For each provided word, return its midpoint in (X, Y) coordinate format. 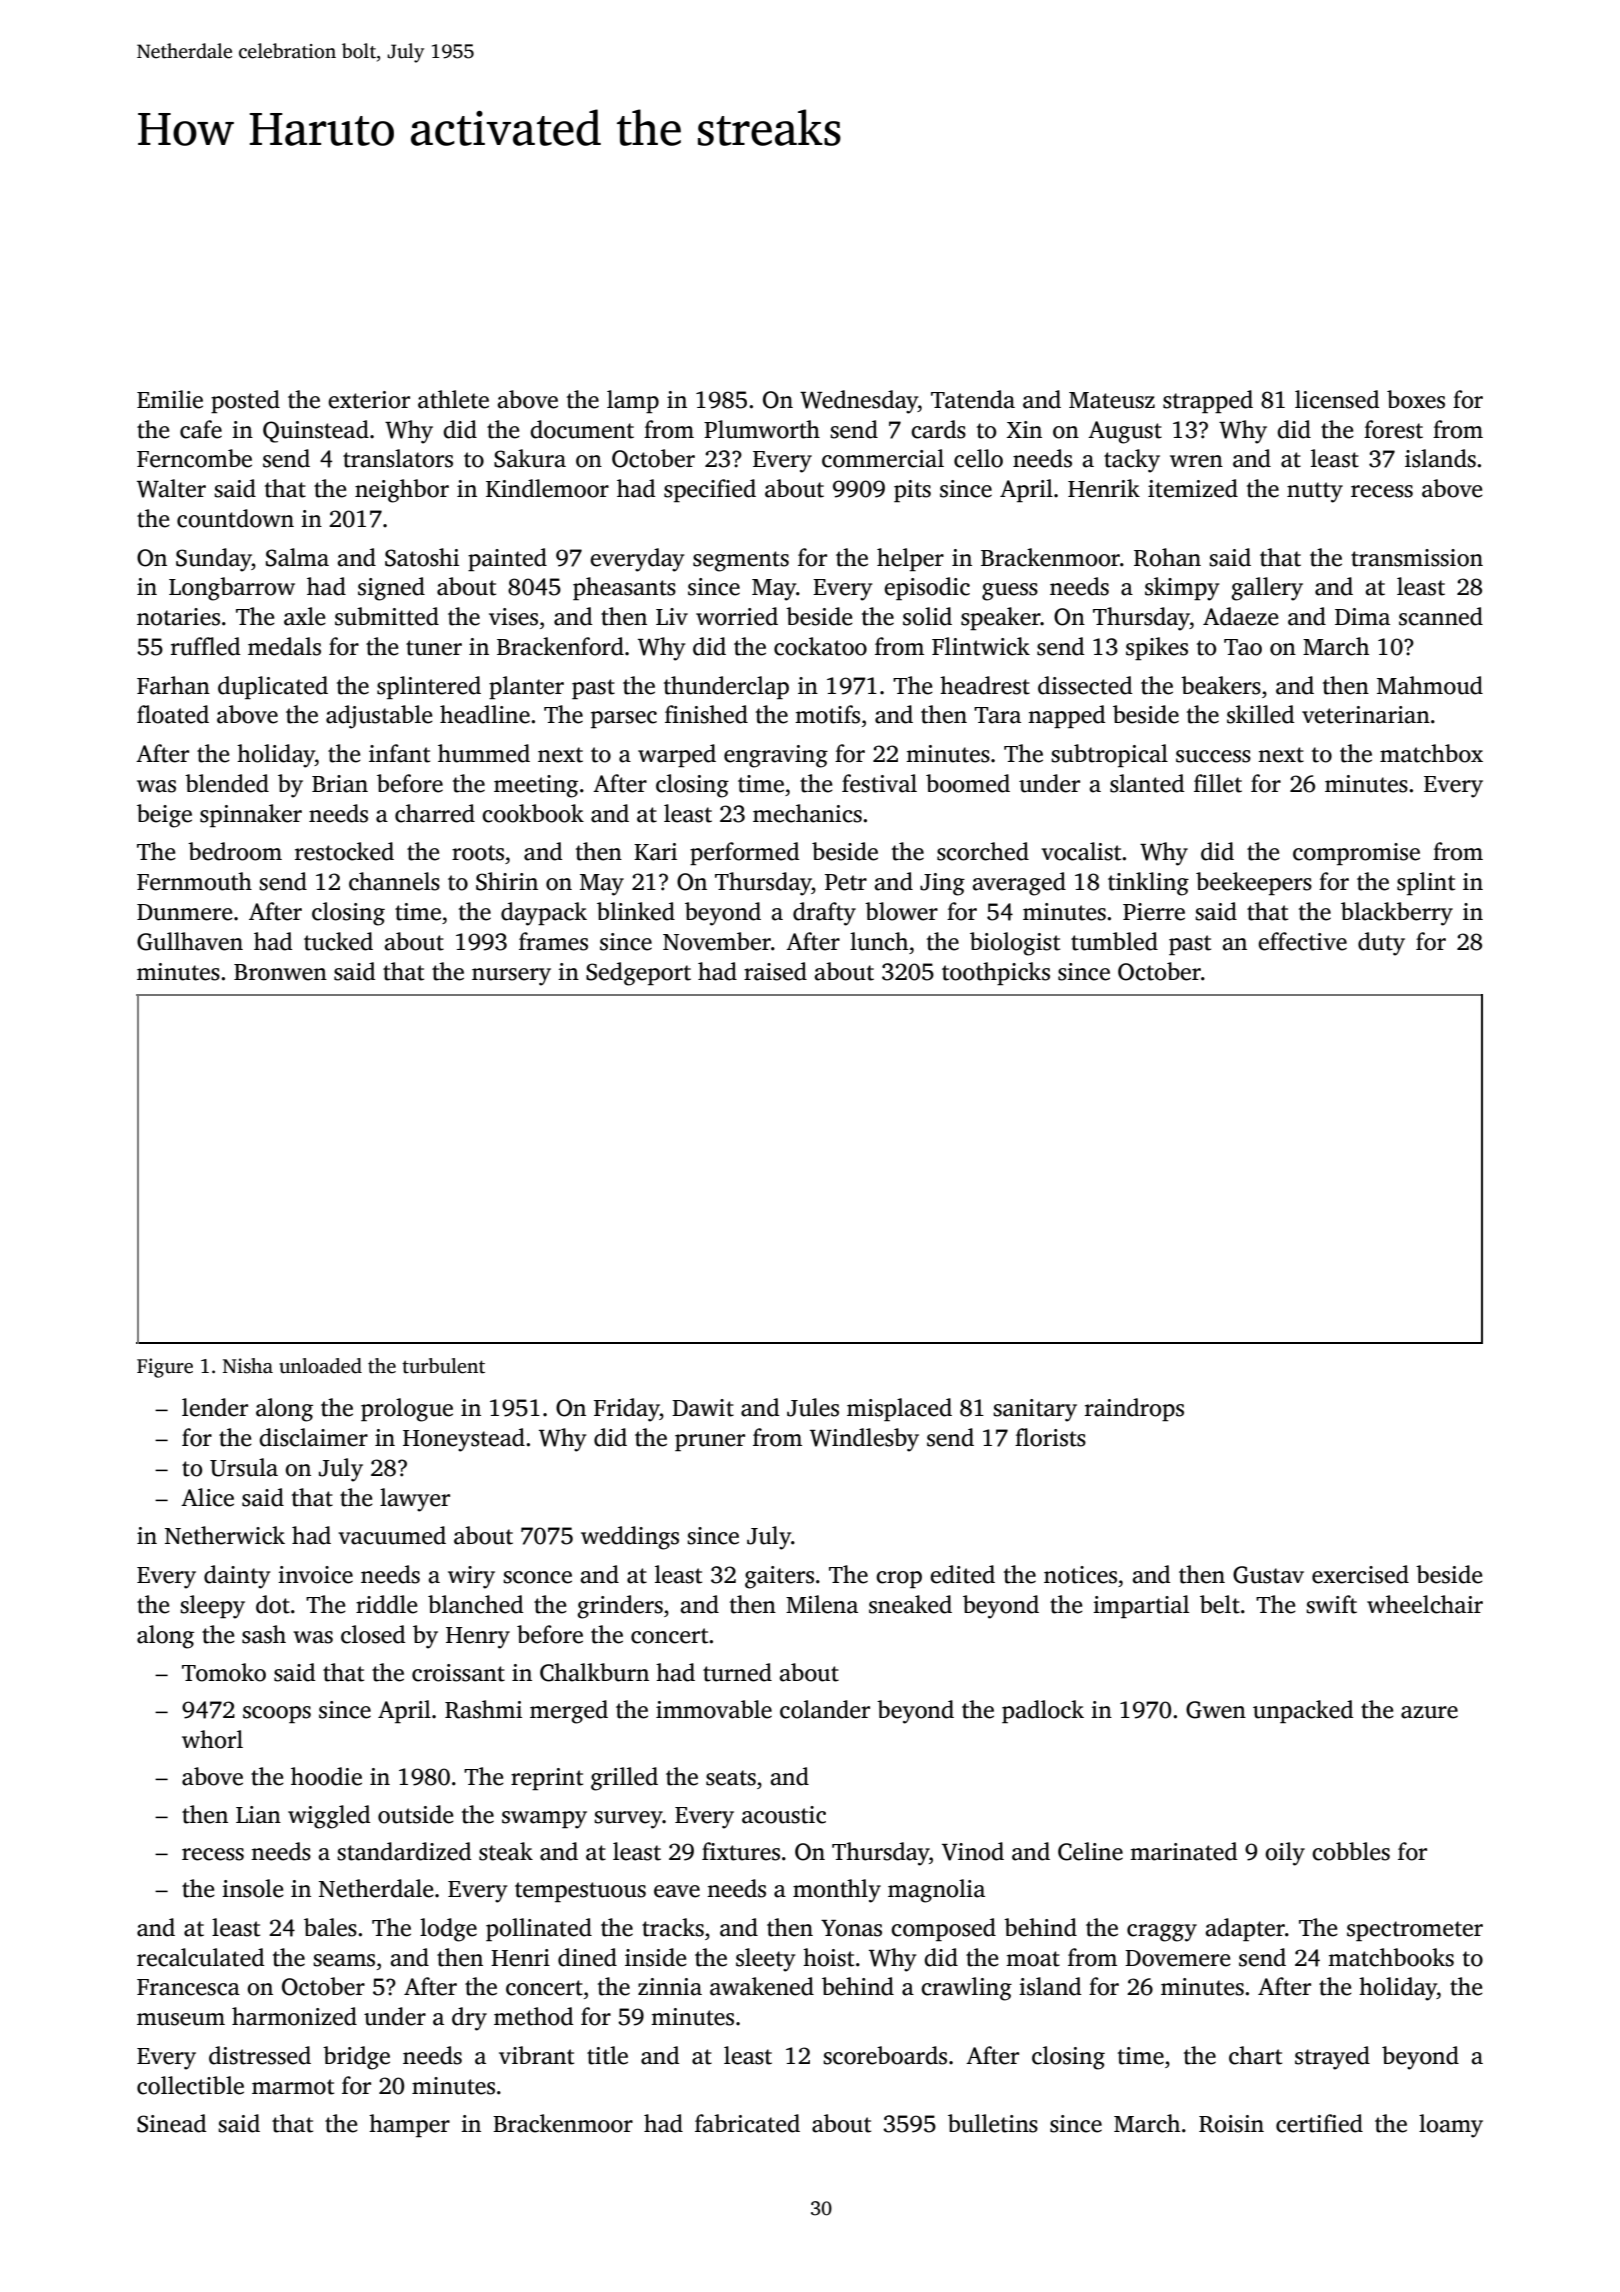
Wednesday (859, 402)
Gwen (1216, 1710)
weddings (630, 1538)
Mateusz (1112, 400)
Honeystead (464, 1440)
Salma (297, 557)
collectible (190, 2085)
